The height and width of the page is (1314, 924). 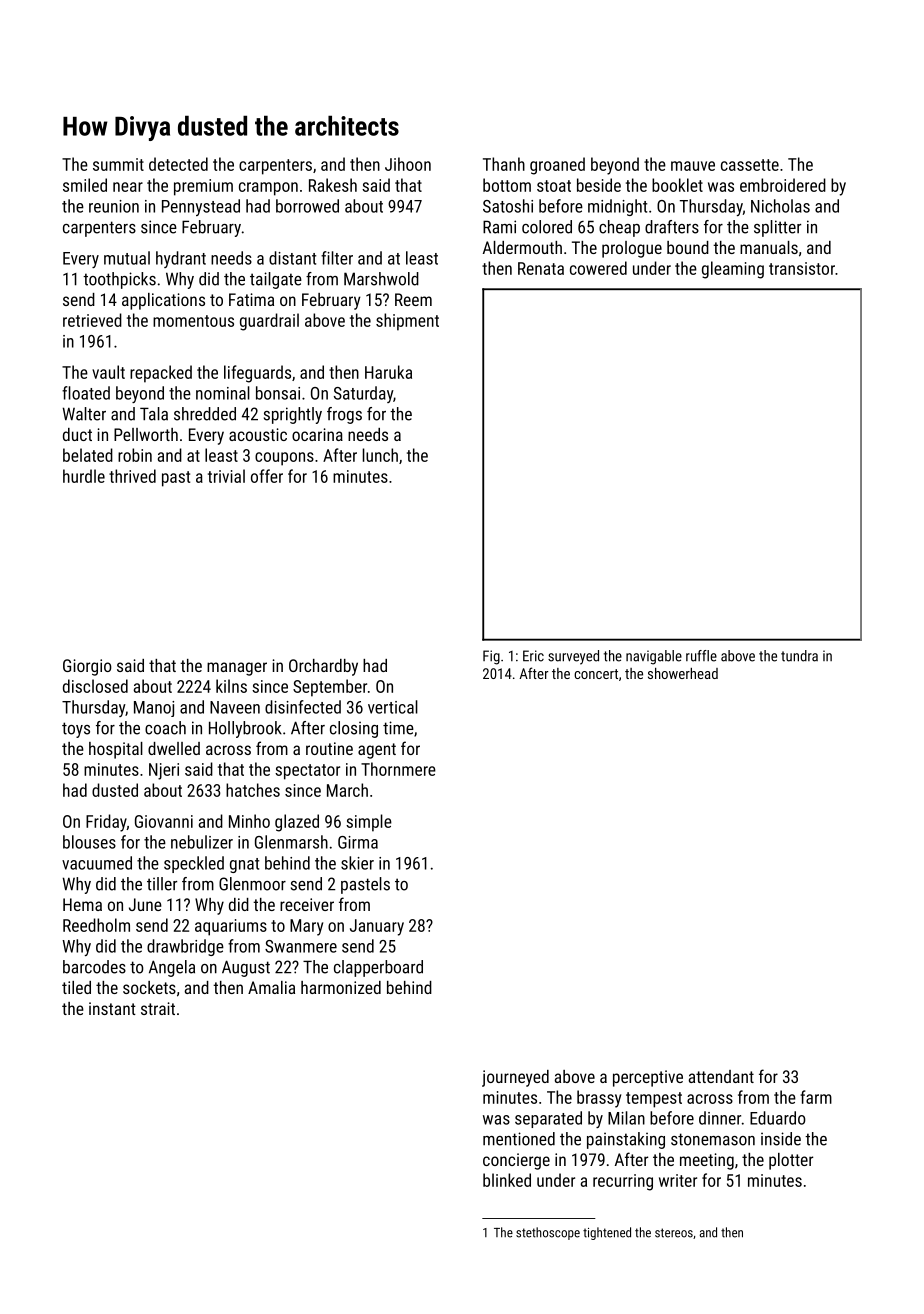 I want to click on Reem, so click(x=413, y=299).
